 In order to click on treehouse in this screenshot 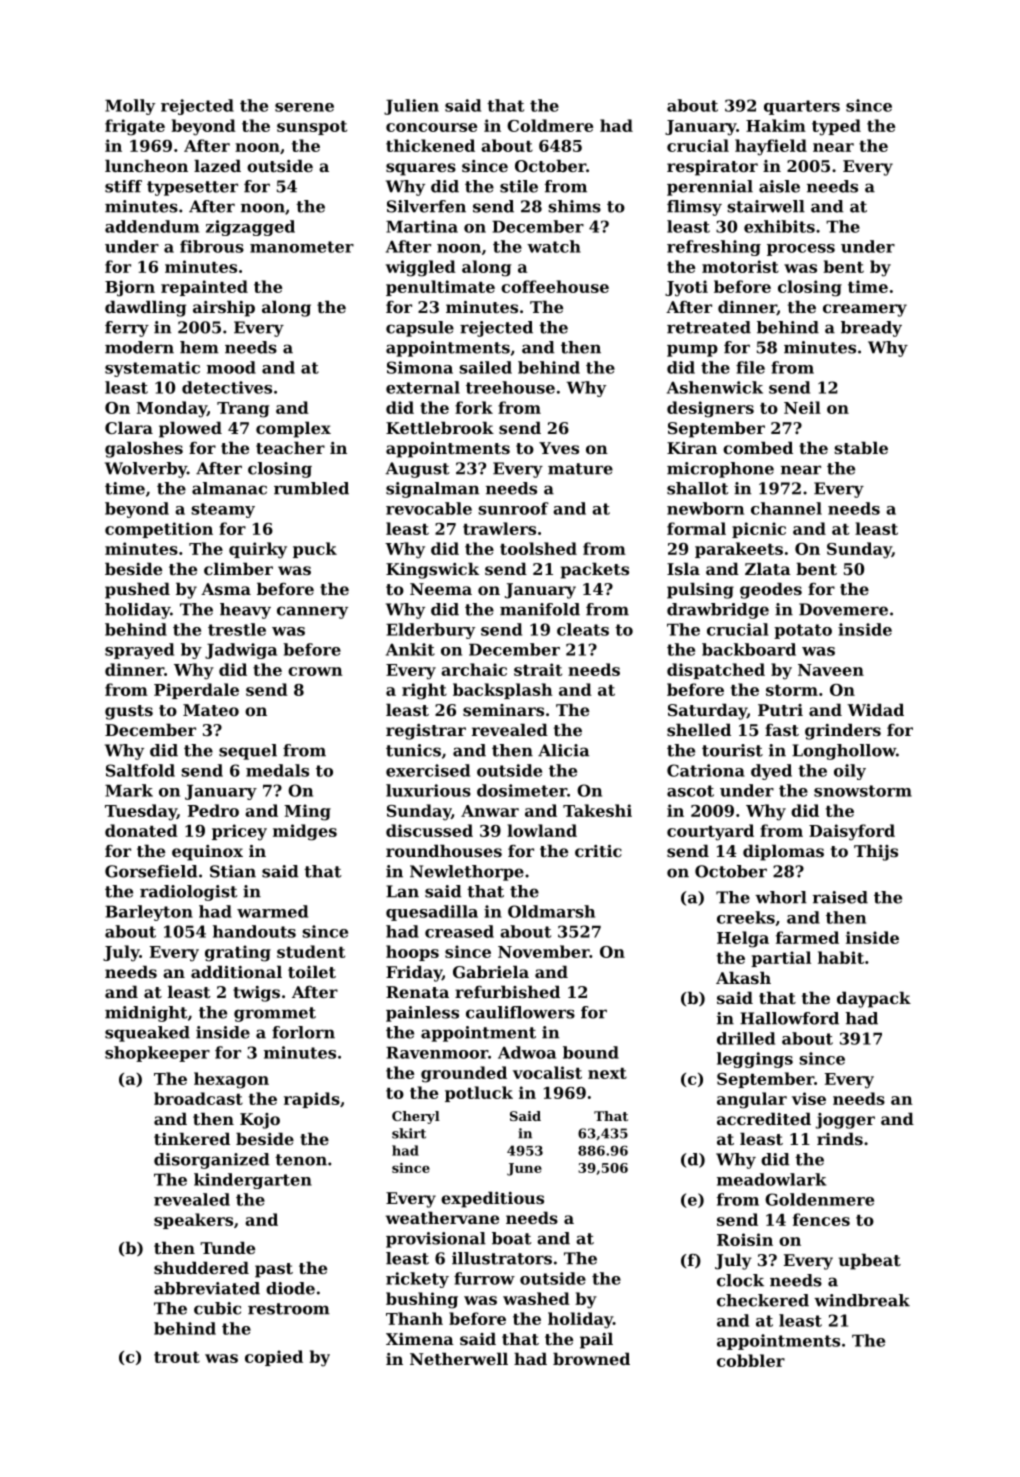, I will do `click(510, 387)`.
